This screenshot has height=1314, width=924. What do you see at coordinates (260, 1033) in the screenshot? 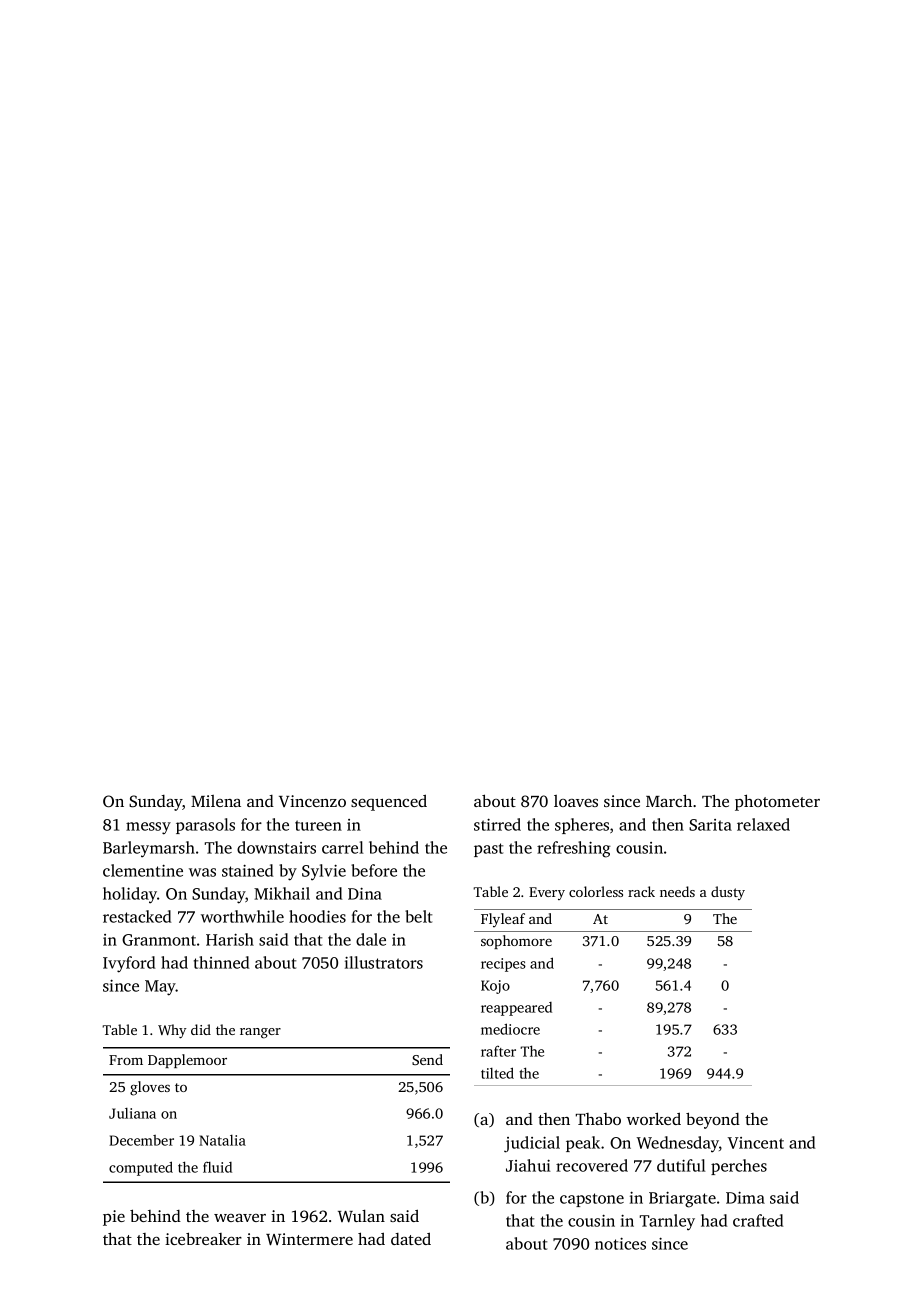
I see `ranger` at bounding box center [260, 1033].
